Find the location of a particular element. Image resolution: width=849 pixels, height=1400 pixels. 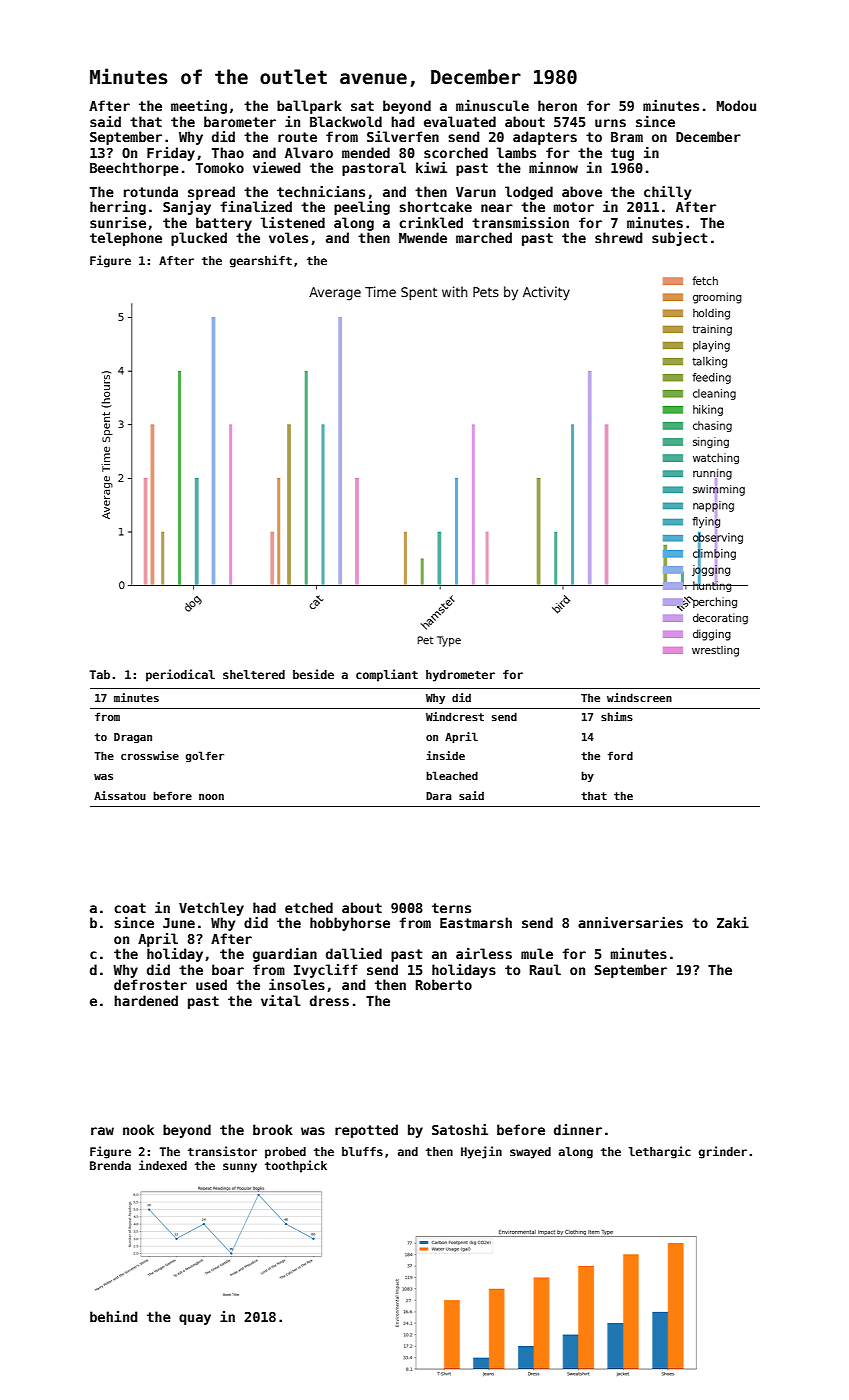

nook is located at coordinates (138, 1129).
